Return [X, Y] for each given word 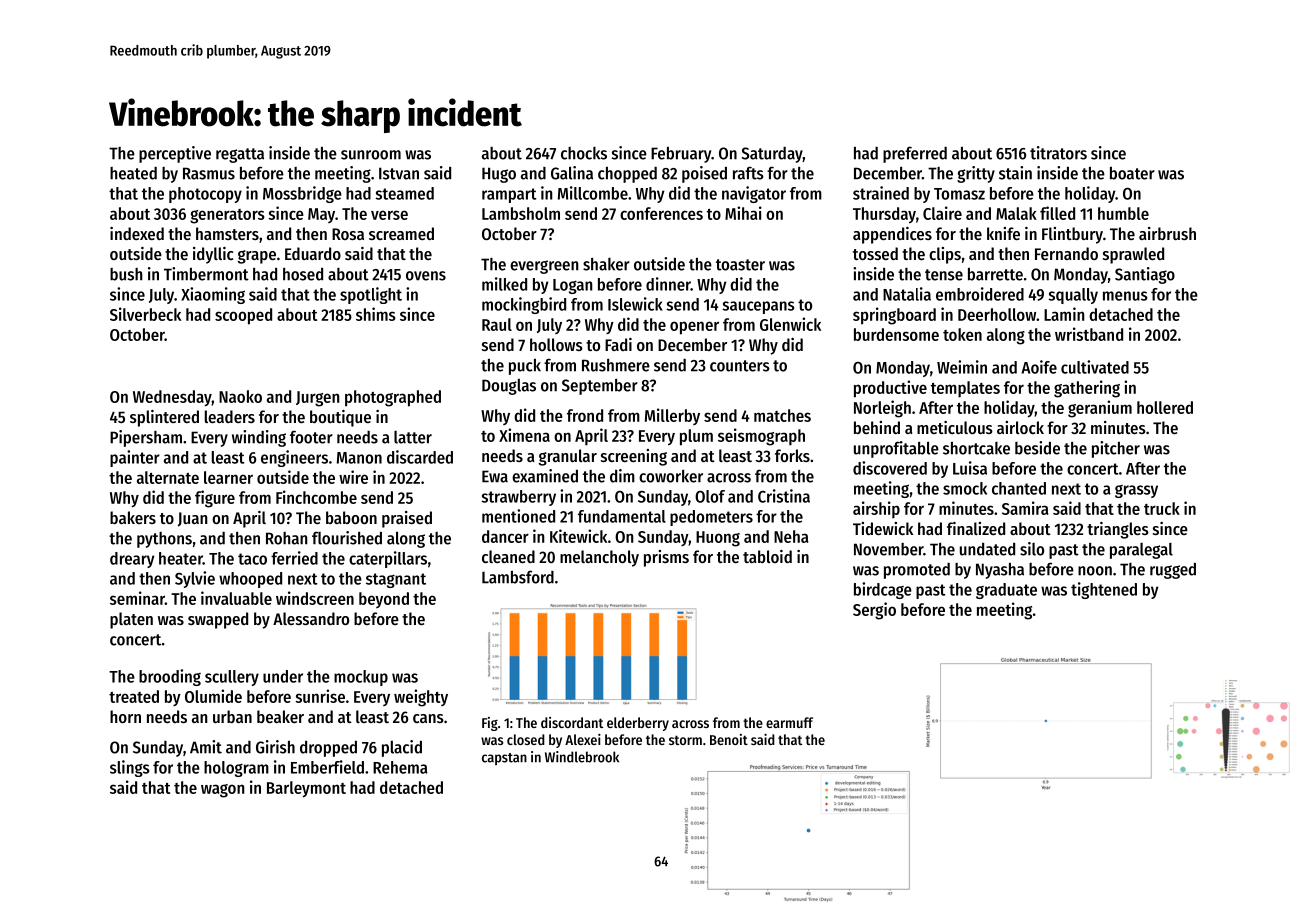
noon [1095, 571]
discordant [572, 722]
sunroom [371, 155]
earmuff [789, 722]
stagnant [396, 580]
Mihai [743, 213]
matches [782, 415]
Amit [206, 747]
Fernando [1066, 253]
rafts [748, 173]
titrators [1058, 153]
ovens [426, 276]
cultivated [1095, 367]
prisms [666, 558]
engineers [294, 458]
